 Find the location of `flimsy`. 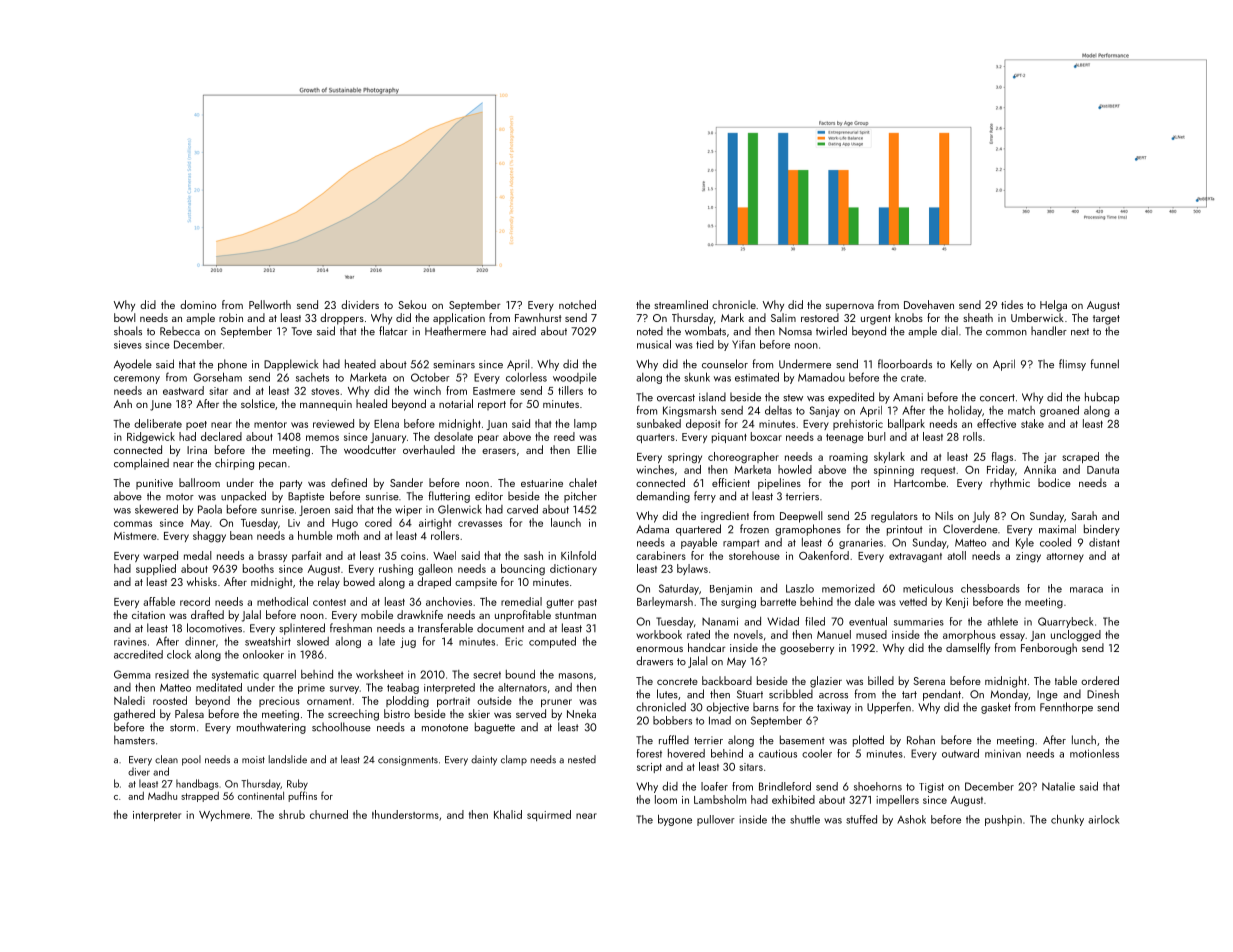

flimsy is located at coordinates (1072, 365).
